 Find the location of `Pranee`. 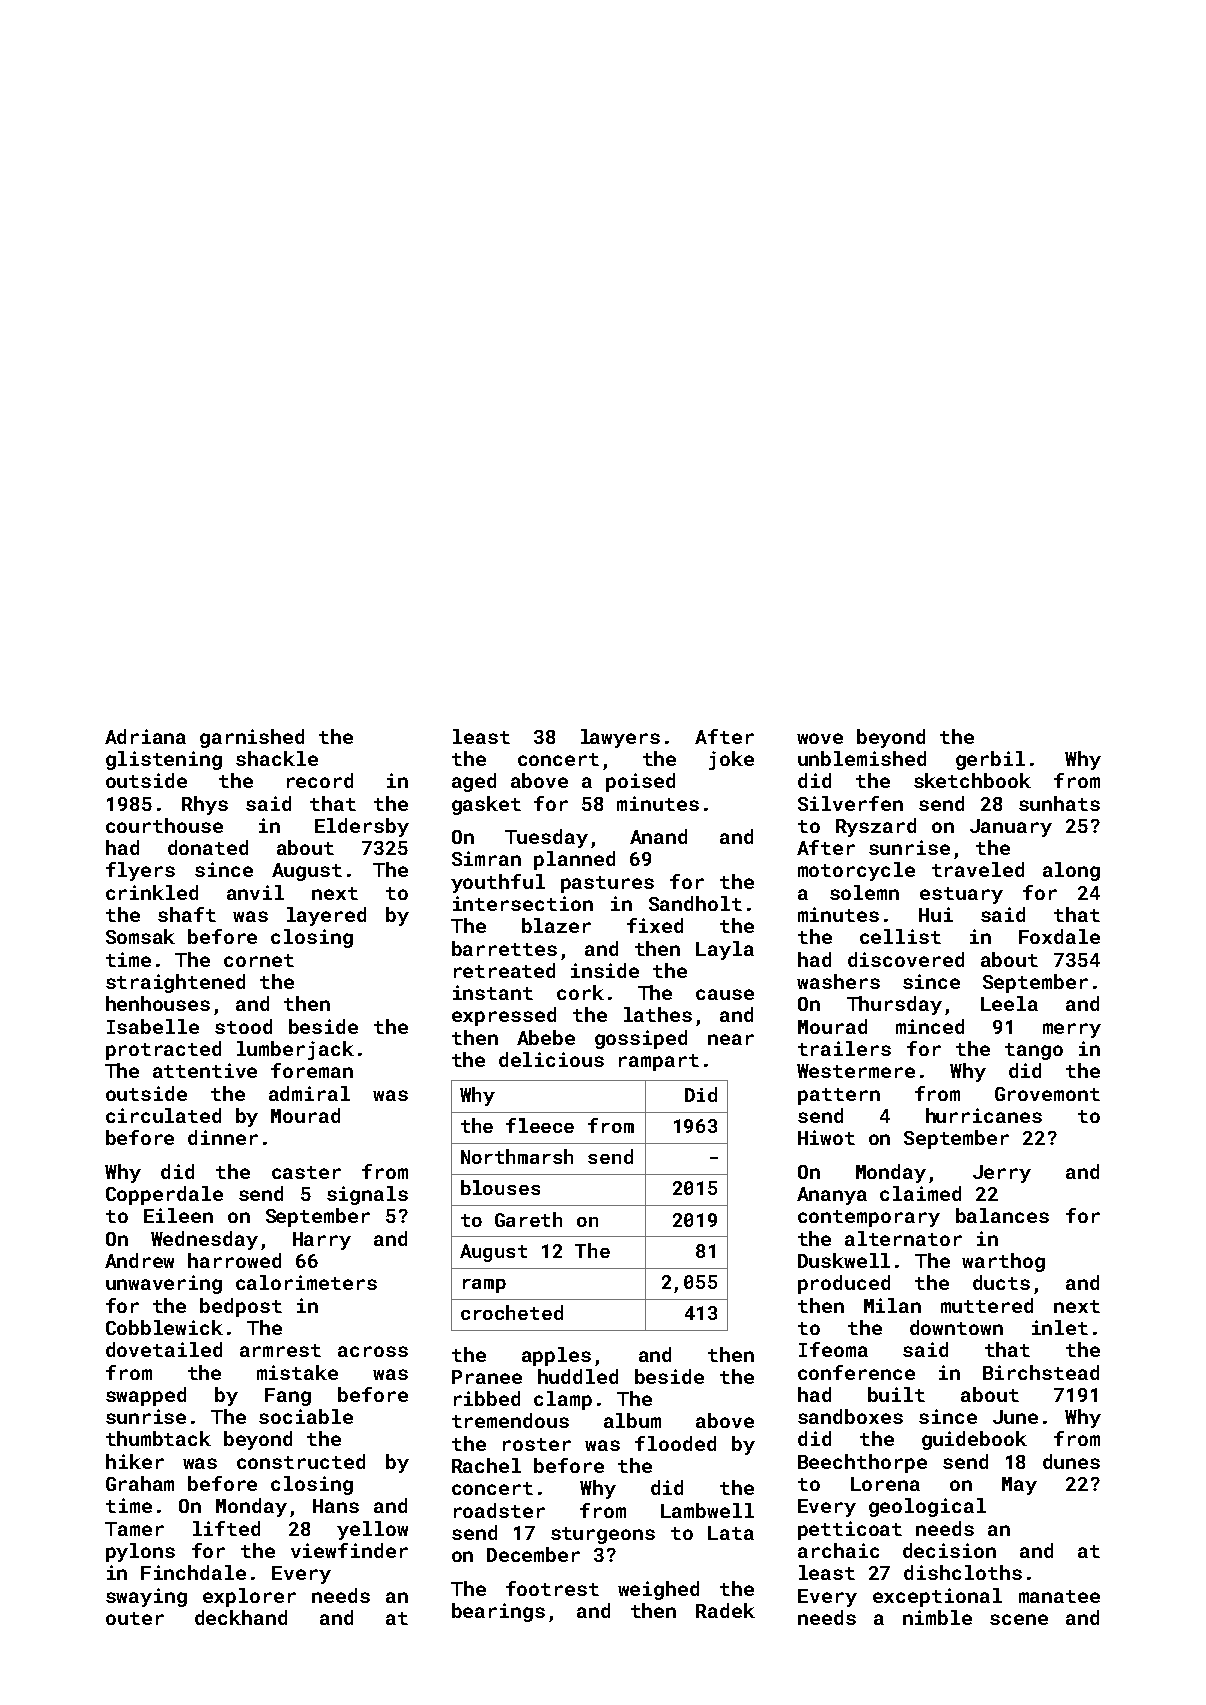

Pranee is located at coordinates (487, 1377).
